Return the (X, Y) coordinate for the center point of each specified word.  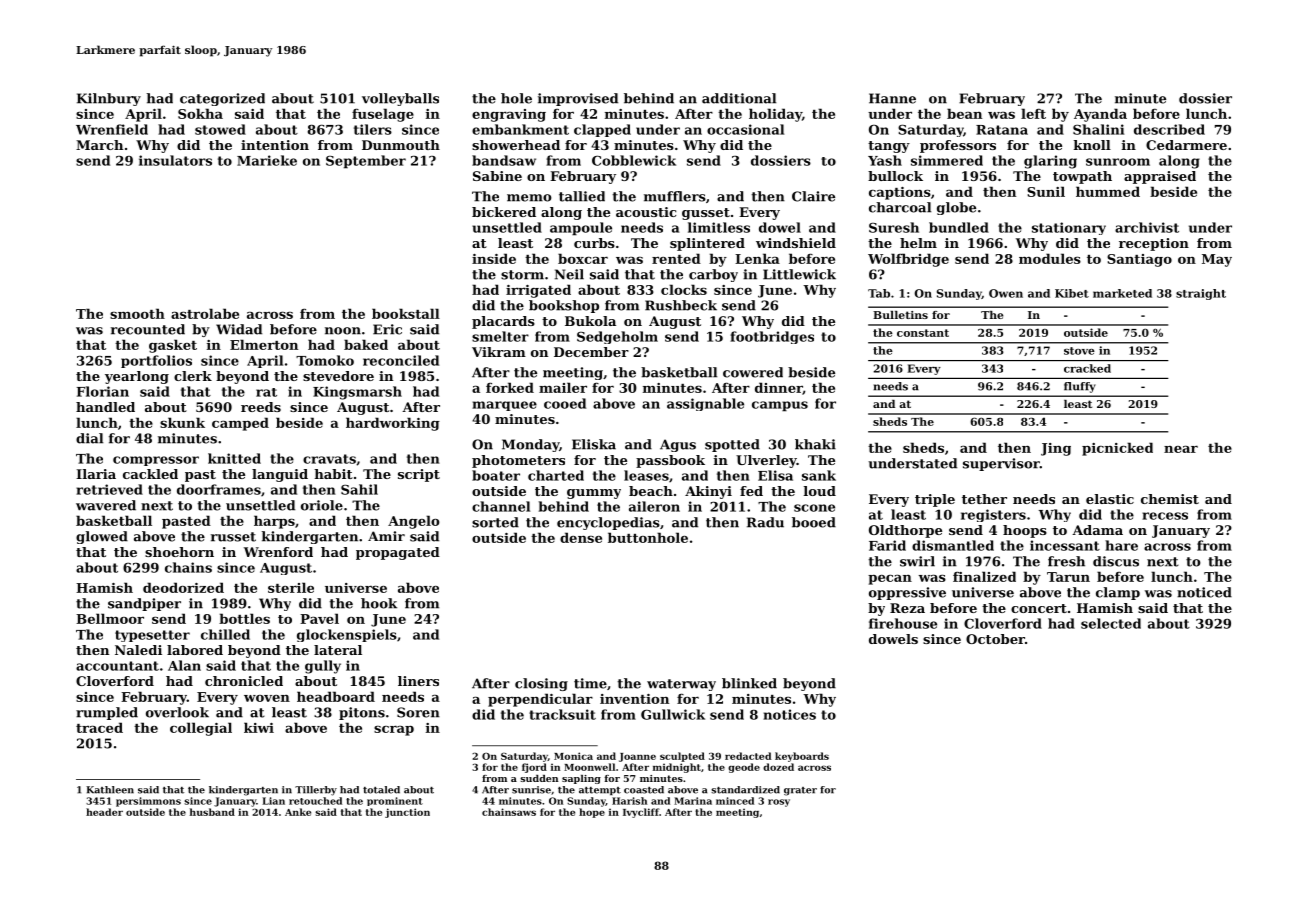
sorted (495, 522)
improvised (578, 99)
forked (510, 387)
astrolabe (205, 313)
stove (1079, 351)
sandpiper (144, 604)
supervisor (1001, 464)
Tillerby (316, 791)
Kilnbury (109, 99)
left (1033, 113)
